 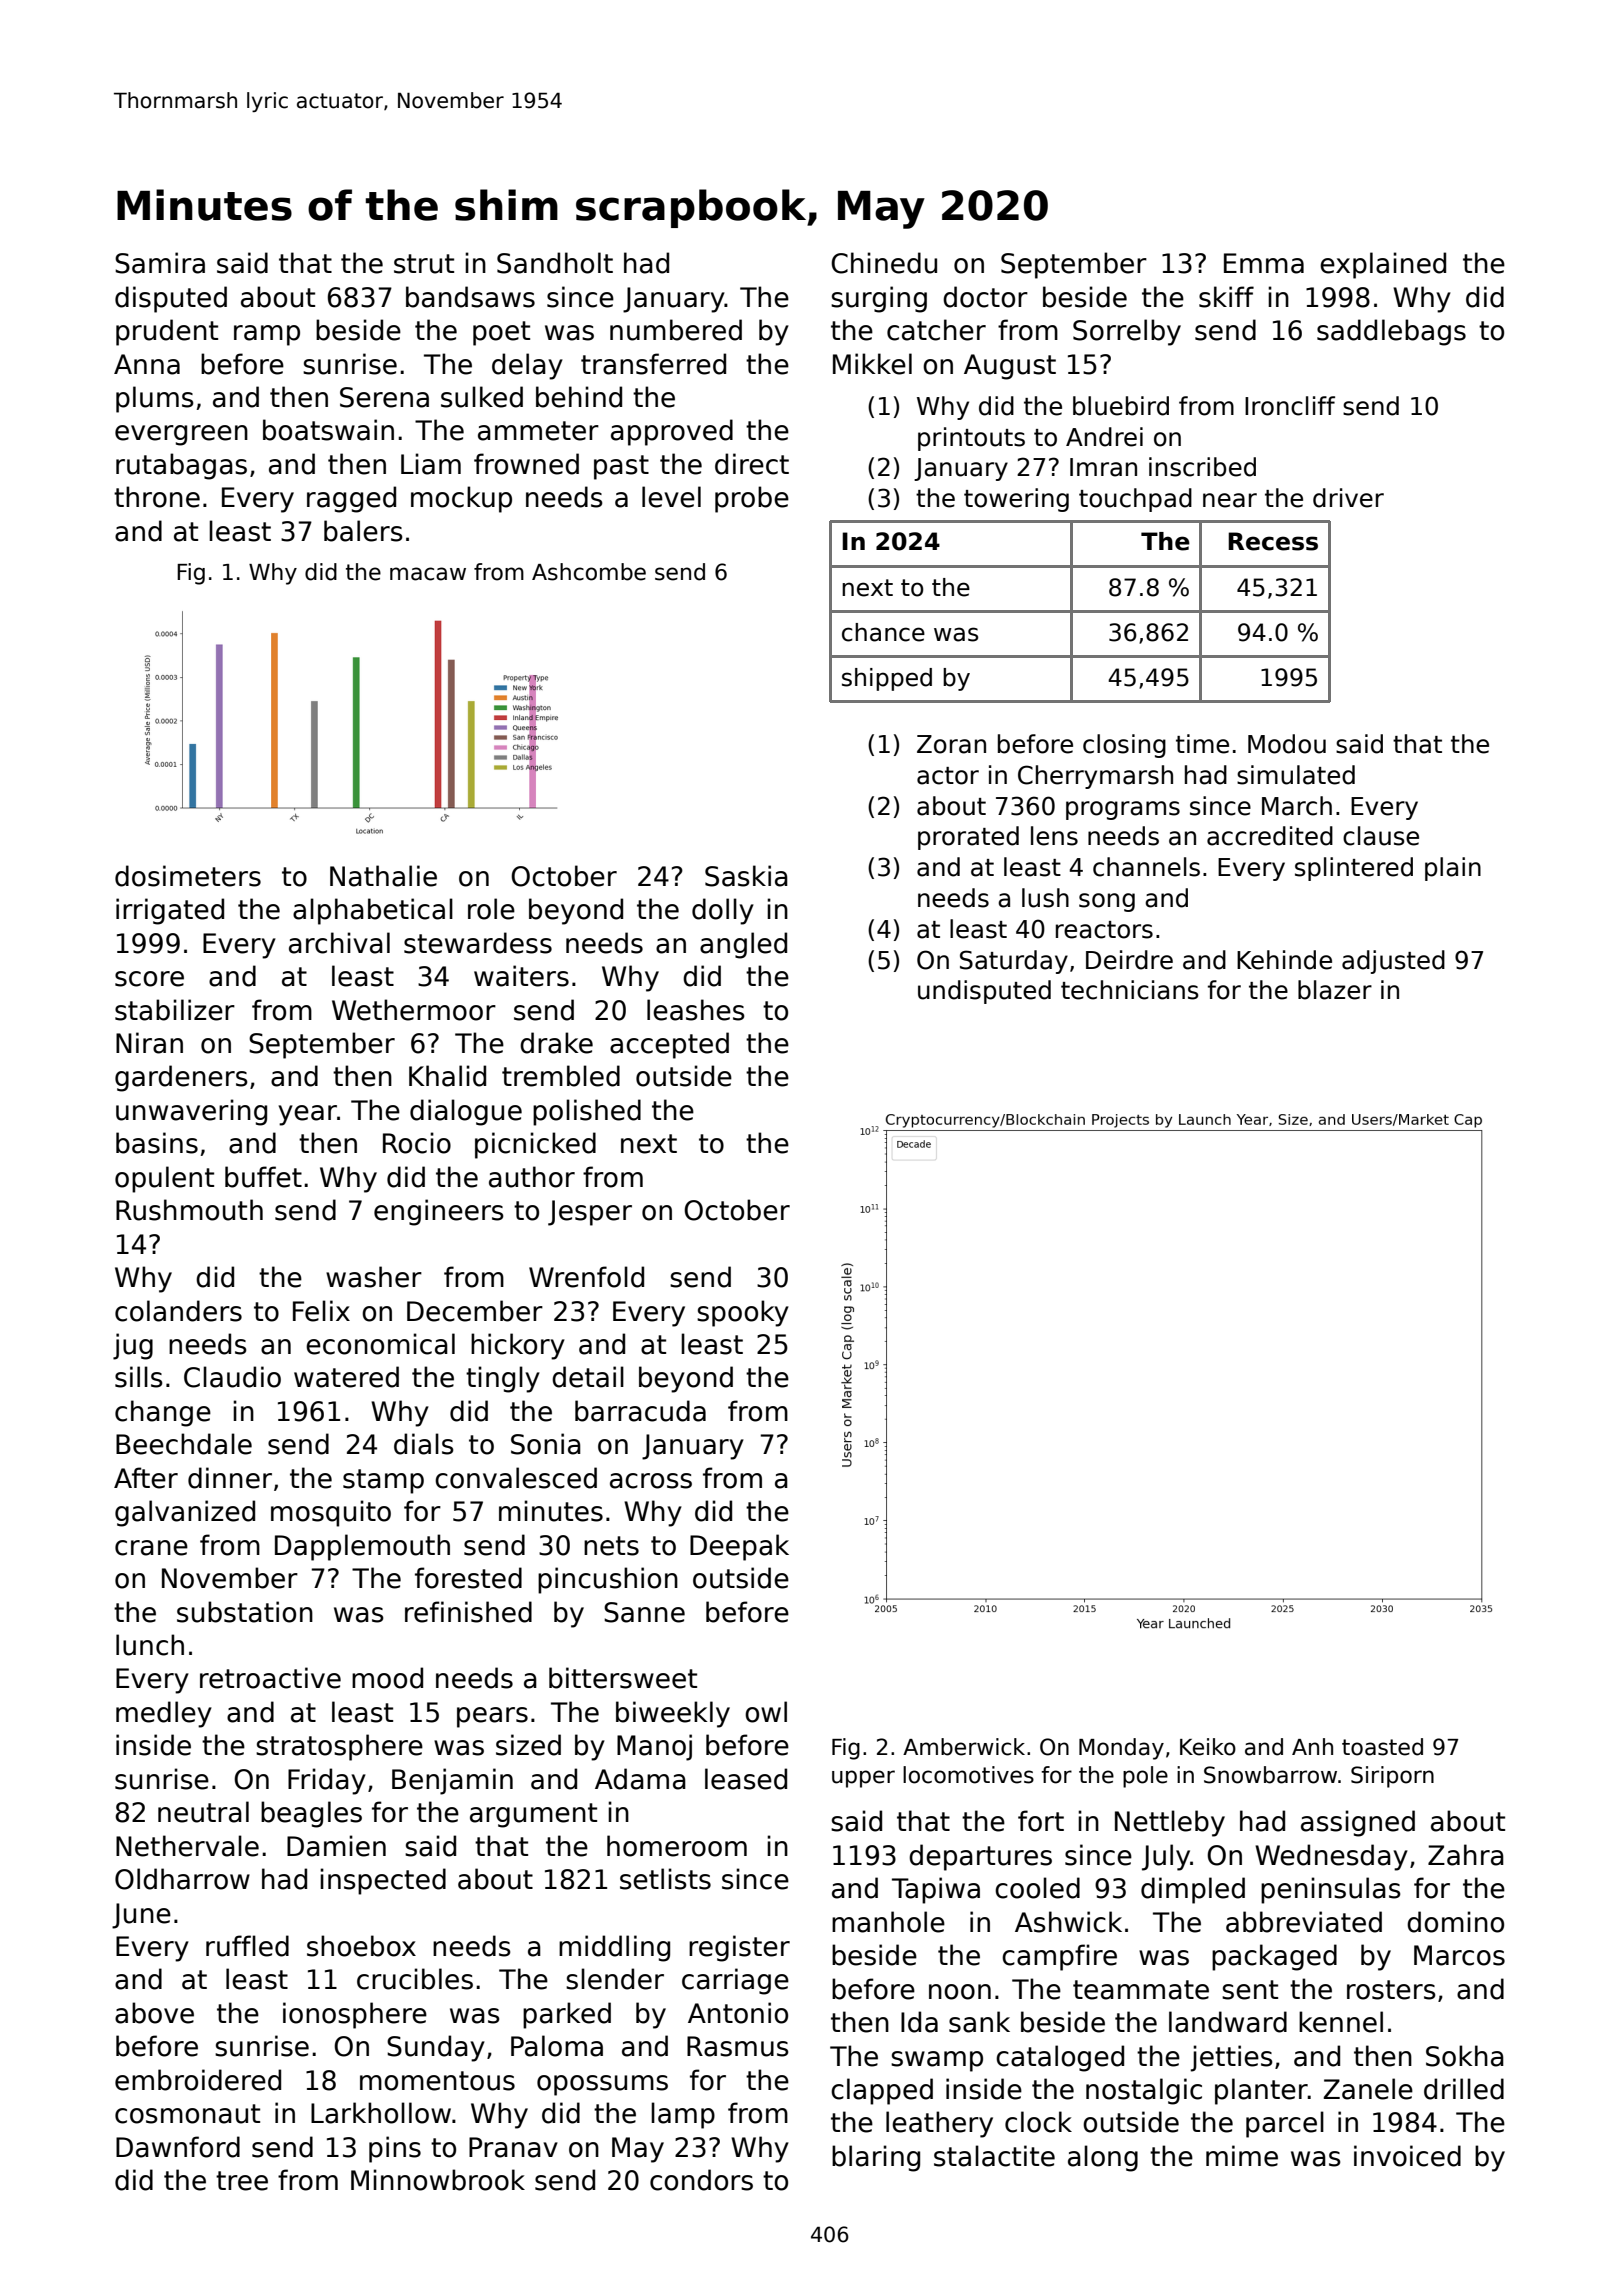 What do you see at coordinates (438, 2180) in the screenshot?
I see `Minnowbrook` at bounding box center [438, 2180].
